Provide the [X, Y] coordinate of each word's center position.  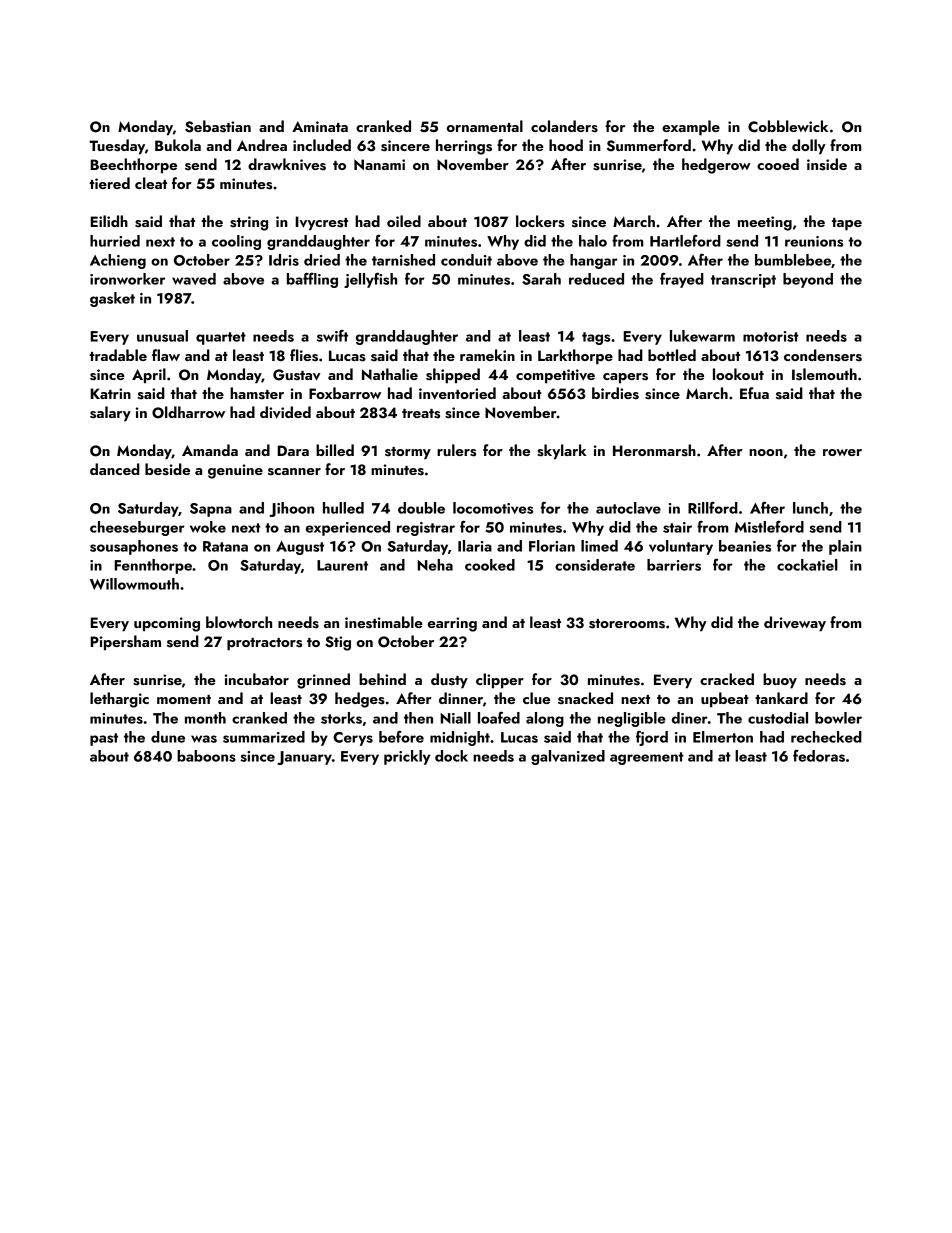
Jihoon [291, 509]
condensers [823, 355]
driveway [795, 624]
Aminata [320, 126]
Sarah [541, 279]
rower [842, 452]
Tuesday [117, 147]
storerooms [627, 624]
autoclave [628, 508]
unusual [162, 336]
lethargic [119, 700]
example [691, 128]
